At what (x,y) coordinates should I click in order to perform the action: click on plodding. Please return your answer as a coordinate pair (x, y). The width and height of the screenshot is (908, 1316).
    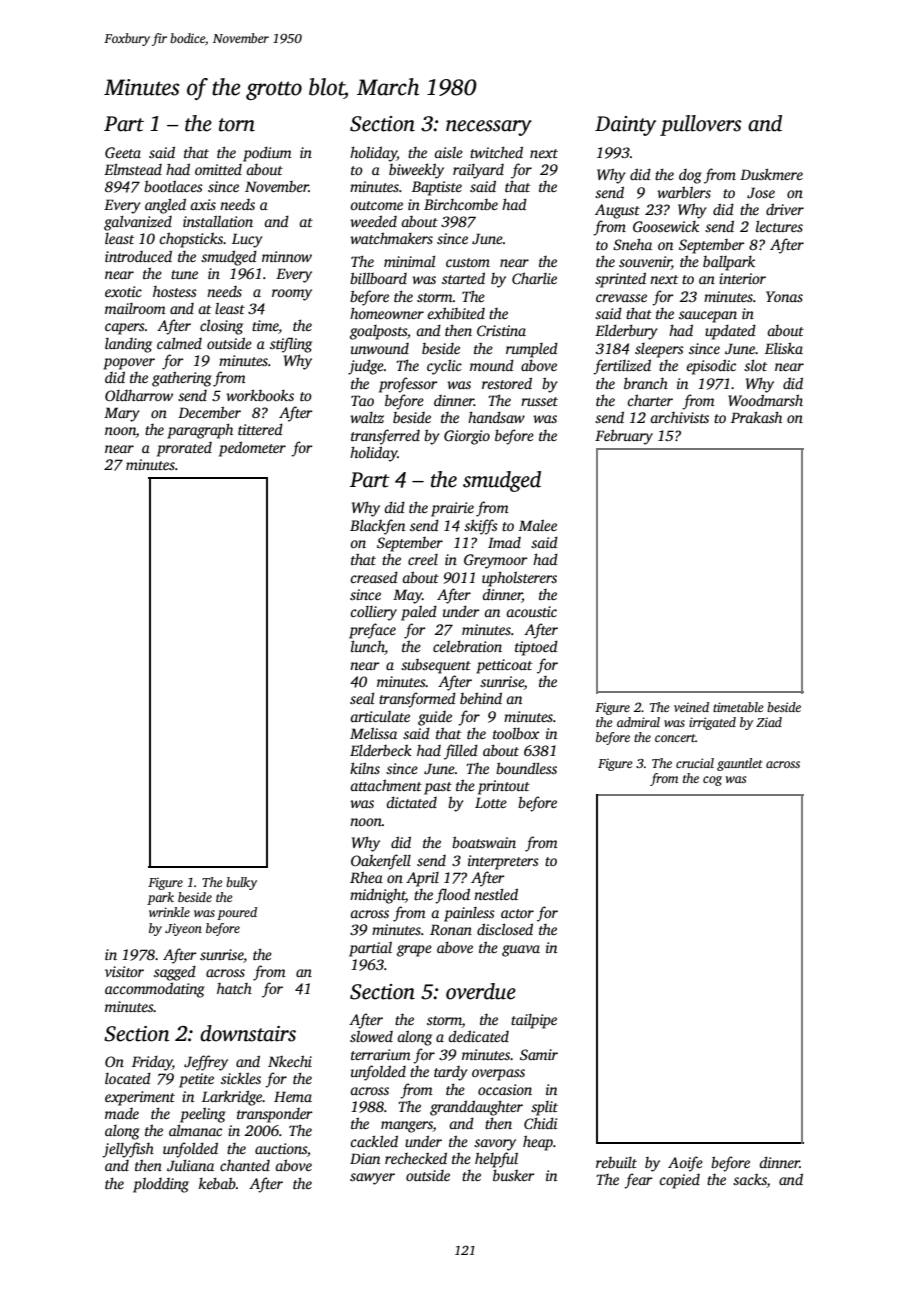
    Looking at the image, I should click on (161, 1185).
